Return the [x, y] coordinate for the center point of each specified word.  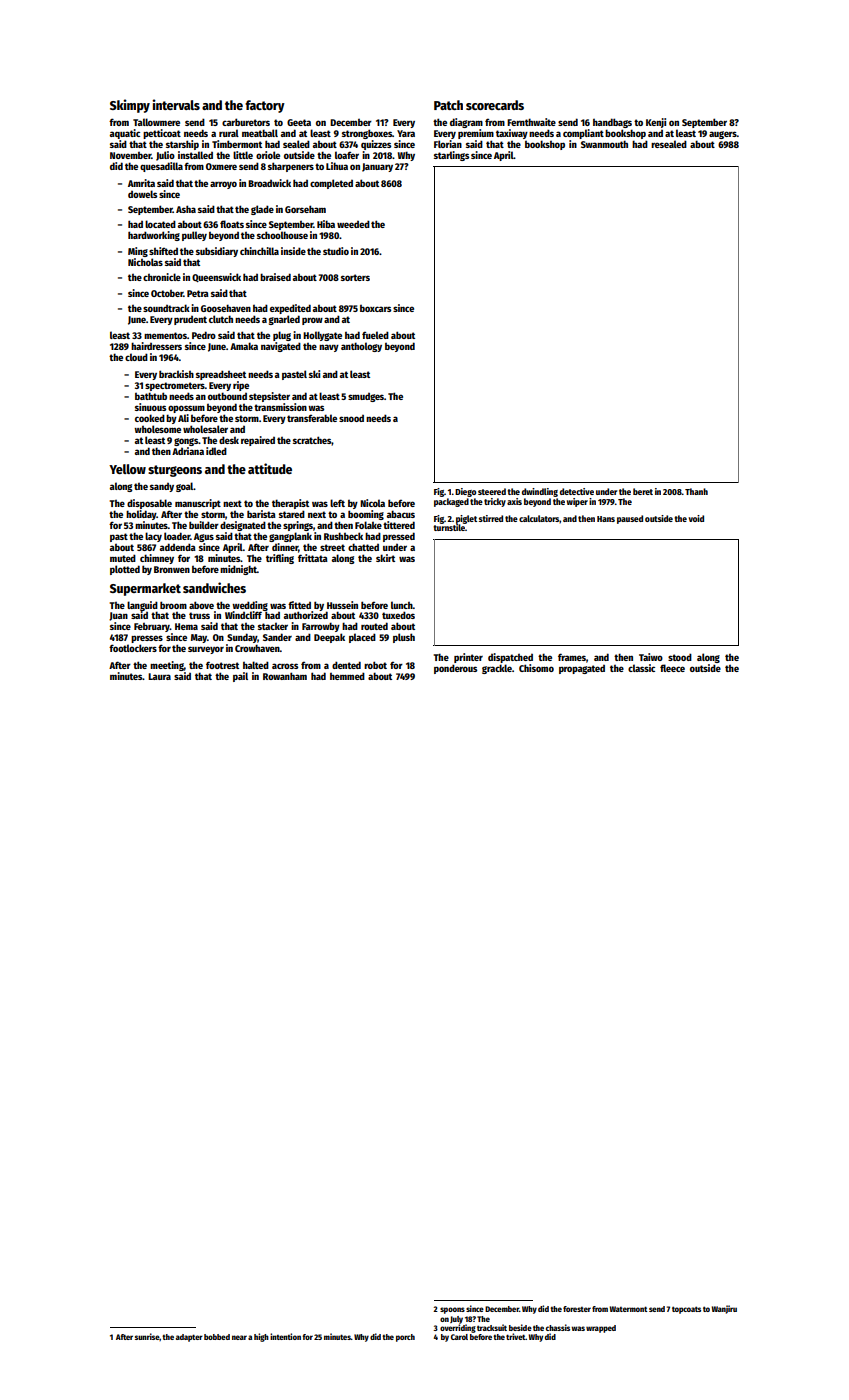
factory [265, 106]
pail [240, 677]
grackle [497, 669]
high [261, 1337]
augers [723, 135]
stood [680, 657]
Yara [406, 133]
